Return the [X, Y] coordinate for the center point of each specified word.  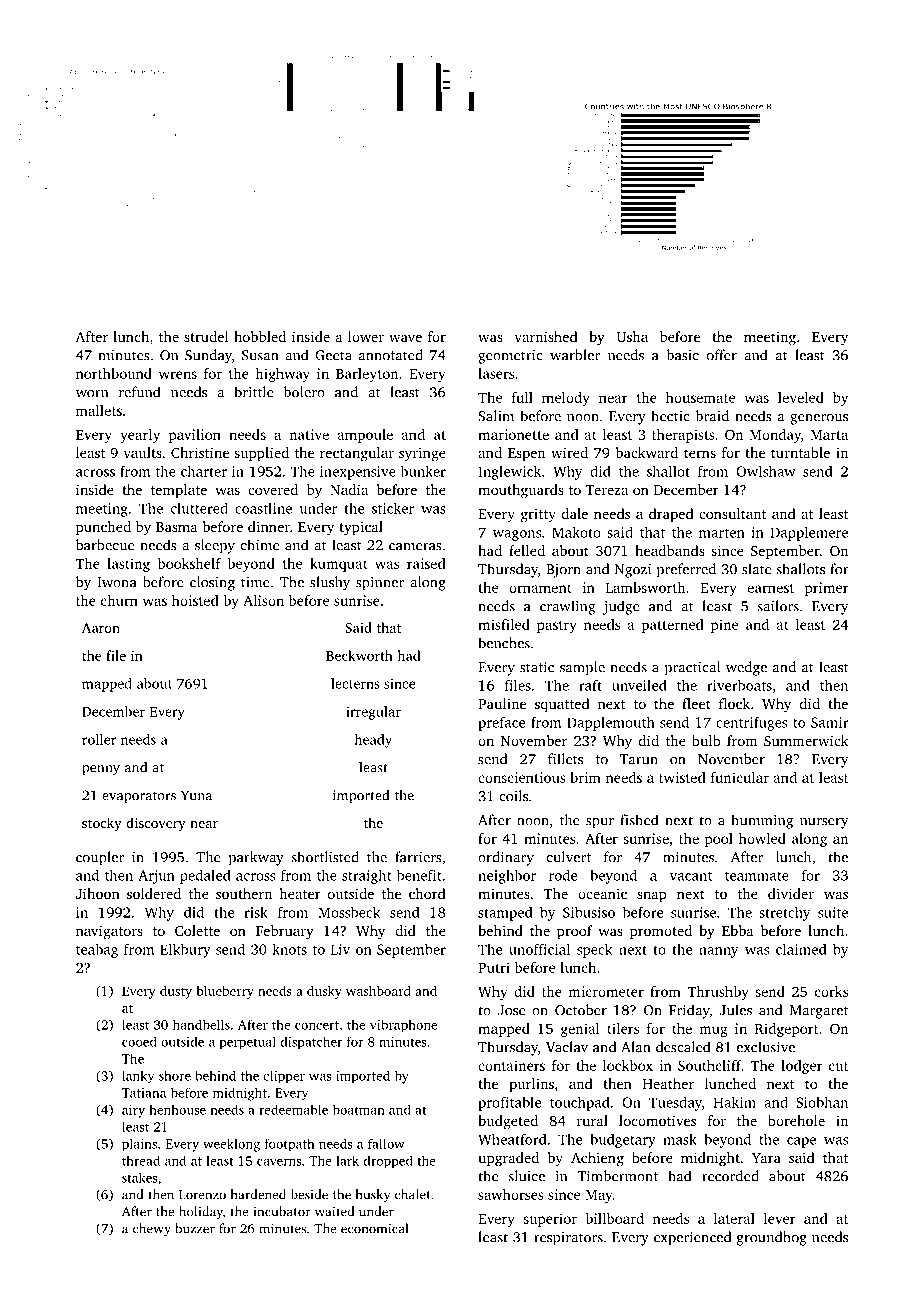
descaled [683, 1047]
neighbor [507, 877]
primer [827, 589]
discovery [156, 824]
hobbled [260, 336]
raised [426, 563]
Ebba [738, 930]
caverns [279, 1162]
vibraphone [403, 1026]
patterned [672, 626]
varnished [545, 336]
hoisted [195, 600]
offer [722, 355]
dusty [176, 992]
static [537, 667]
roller [99, 739]
